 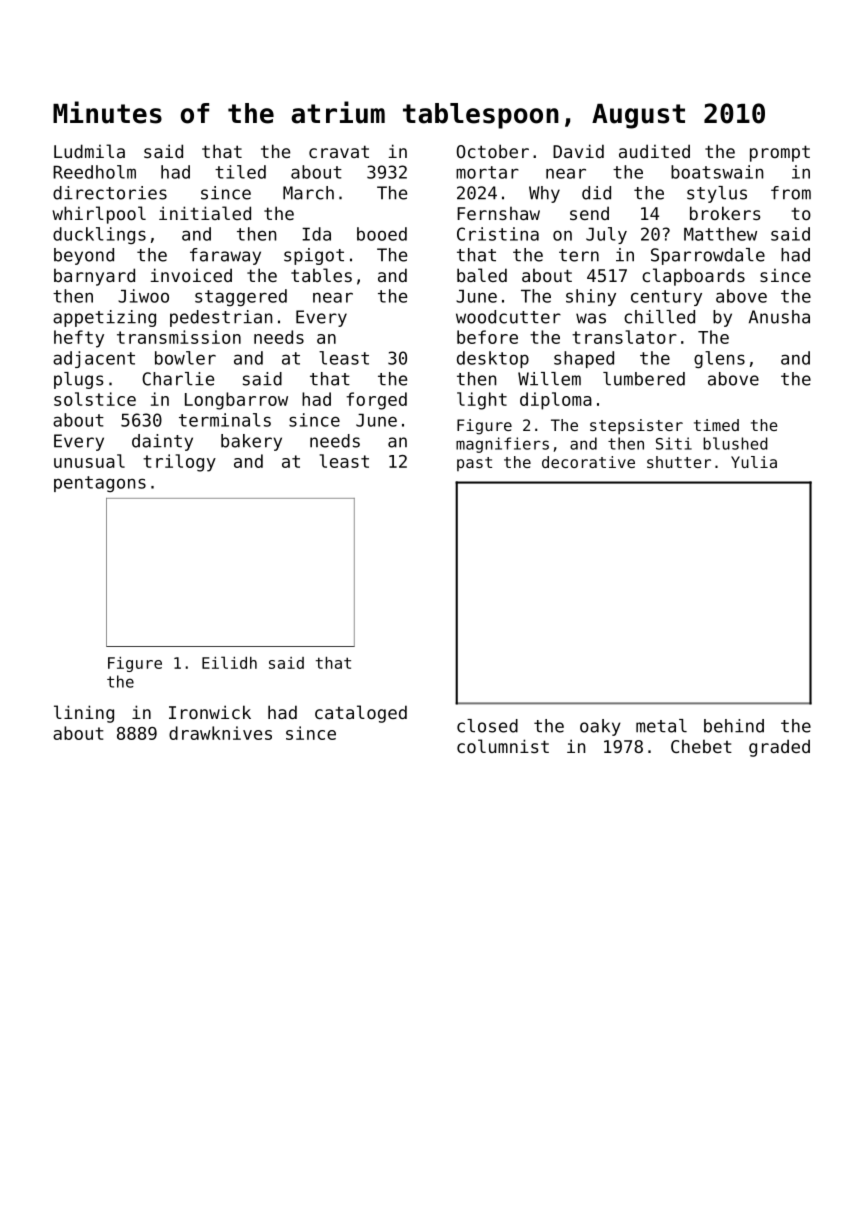 What do you see at coordinates (205, 213) in the screenshot?
I see `initialed` at bounding box center [205, 213].
